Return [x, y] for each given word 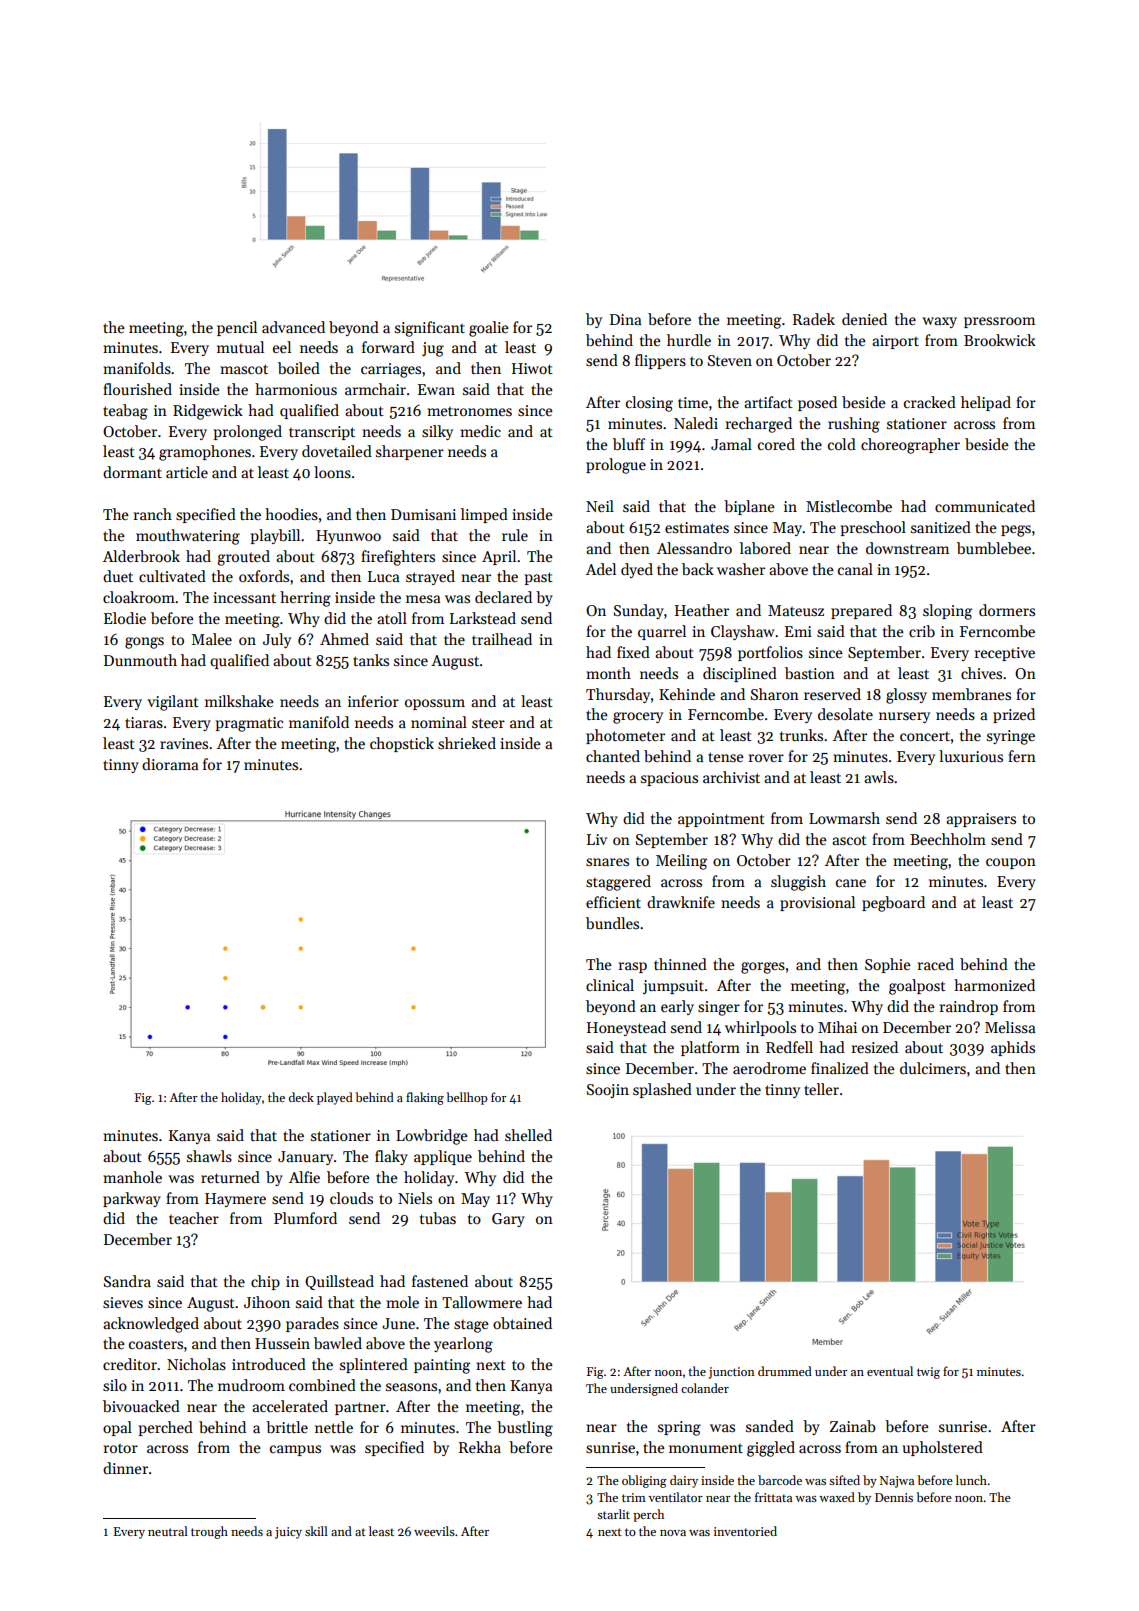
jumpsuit [673, 987]
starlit [613, 1514]
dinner [125, 1468]
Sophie [888, 965]
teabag [125, 412]
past [538, 578]
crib [922, 631]
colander [705, 1388]
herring [305, 599]
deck [301, 1097]
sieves [123, 1302]
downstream [907, 548]
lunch [971, 1480]
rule [515, 535]
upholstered [942, 1448]
